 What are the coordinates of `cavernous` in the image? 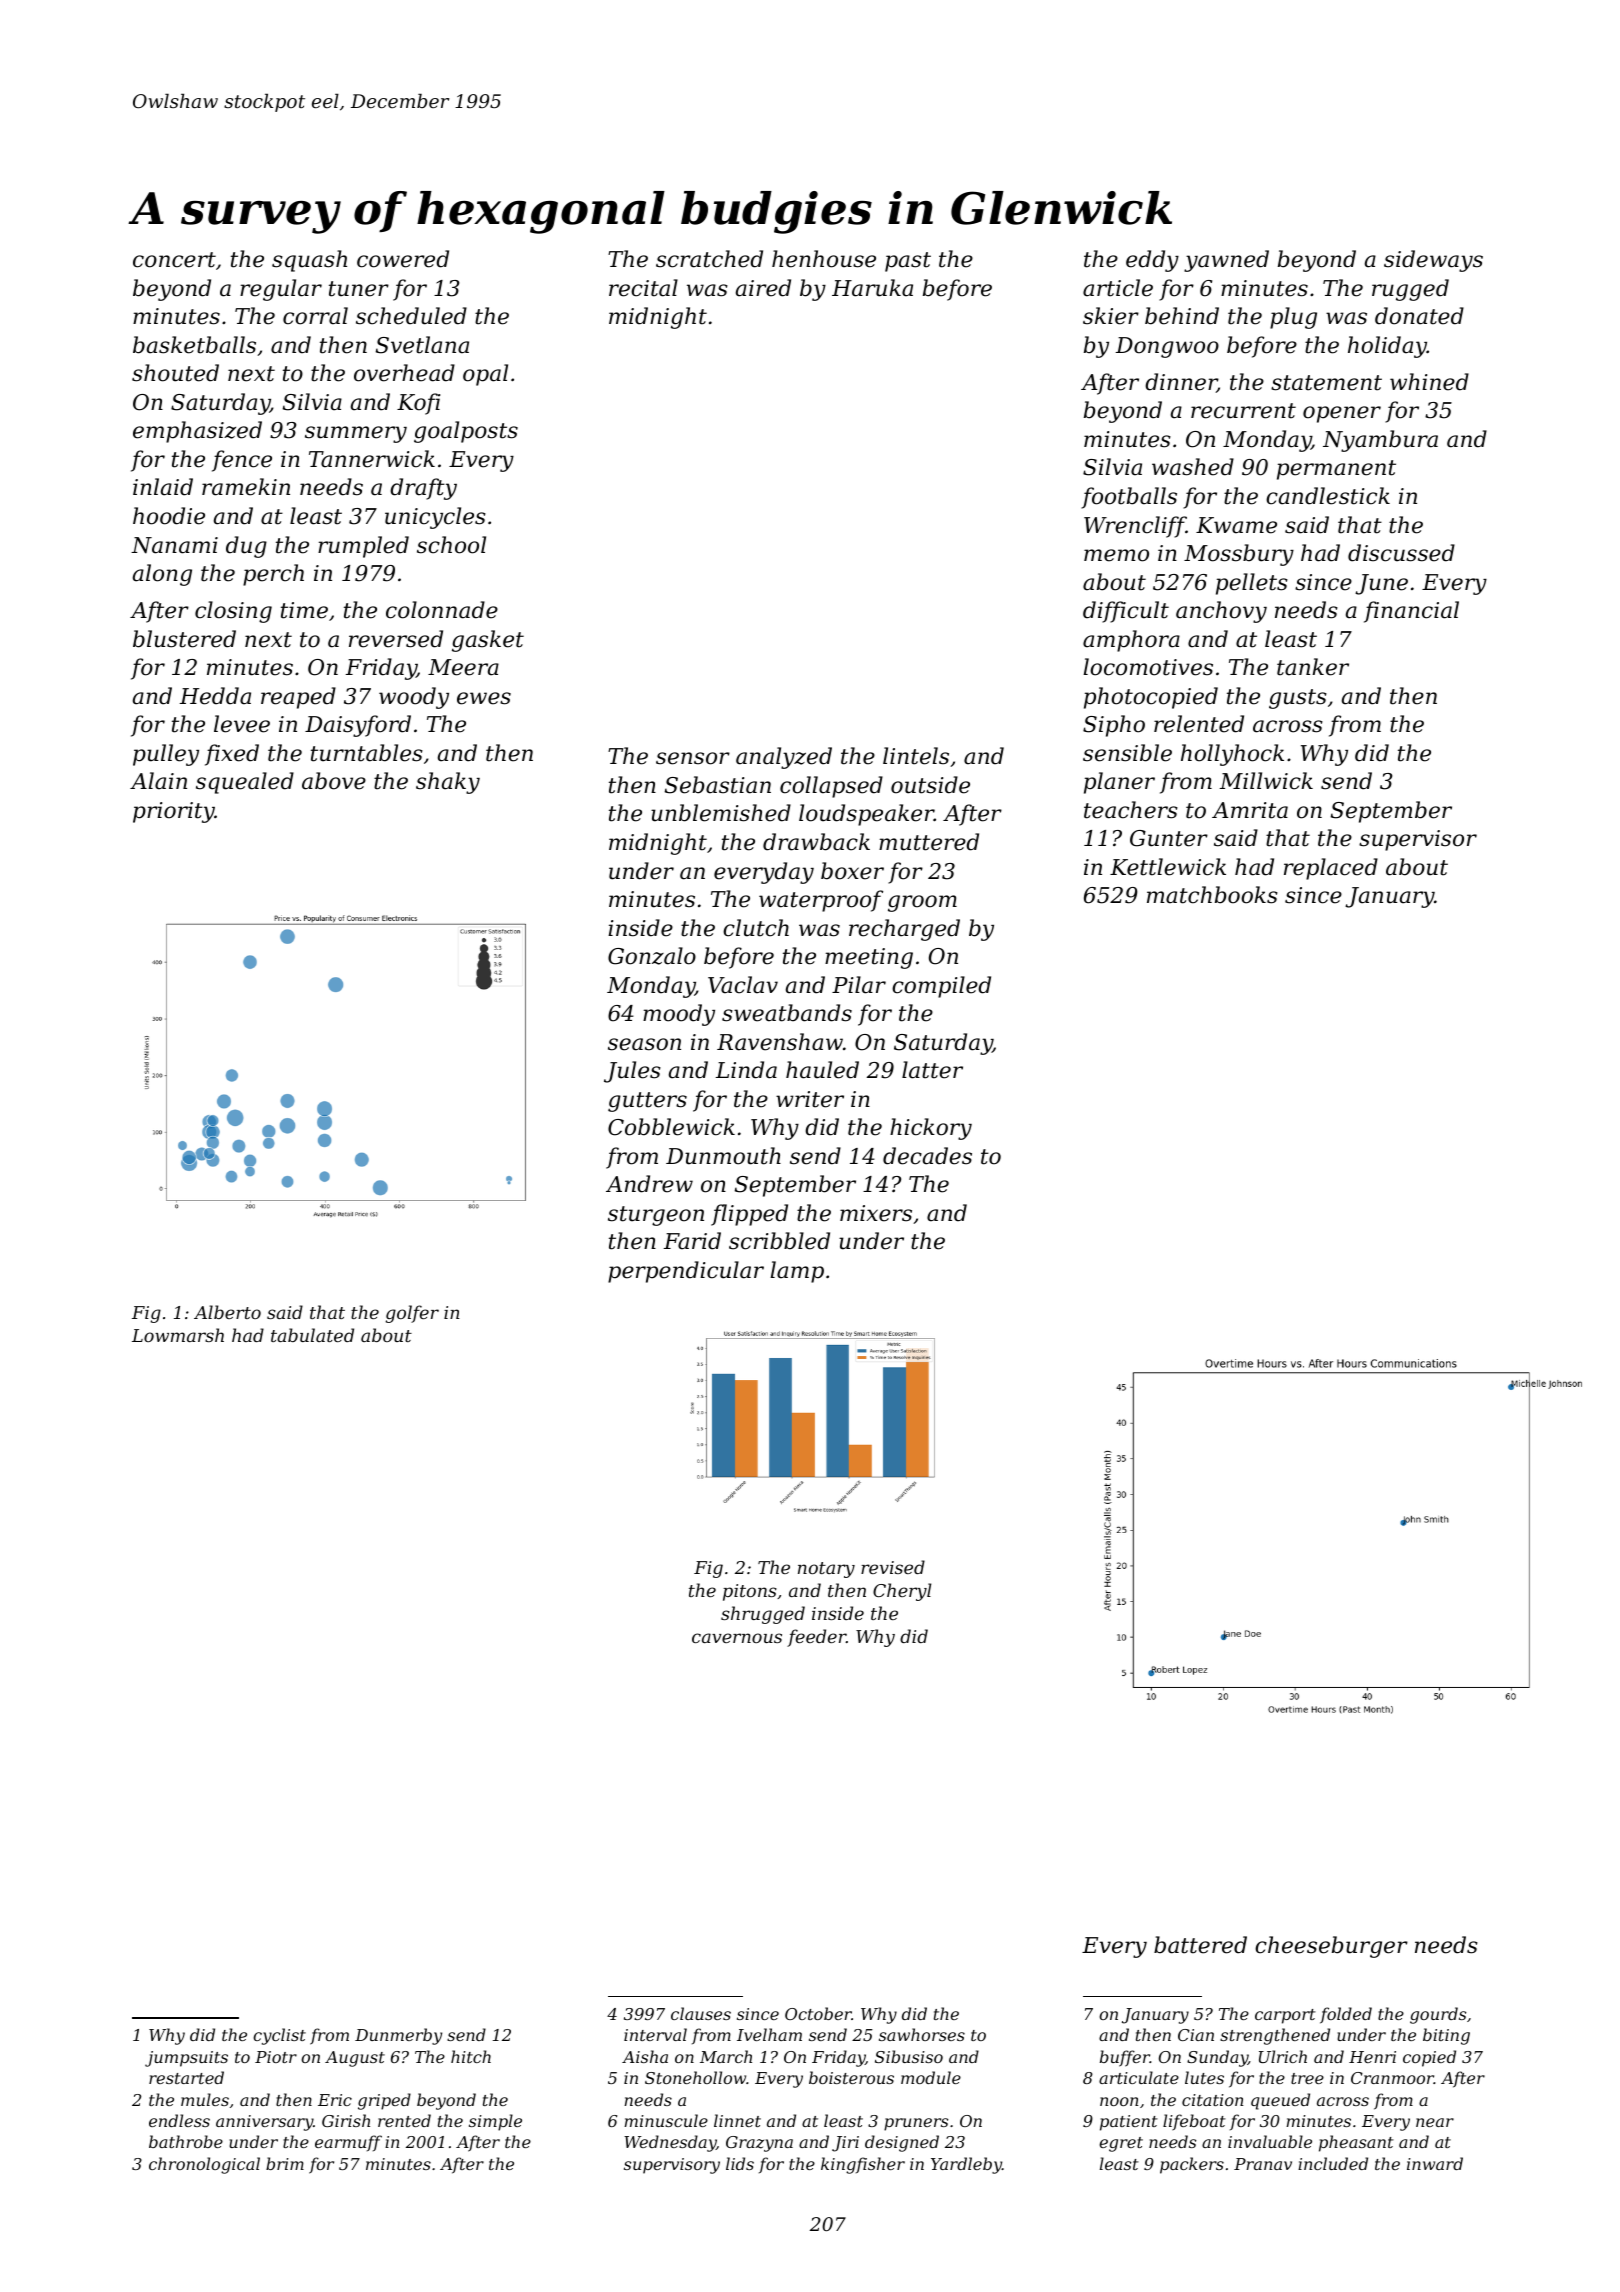 It's located at (737, 1638).
